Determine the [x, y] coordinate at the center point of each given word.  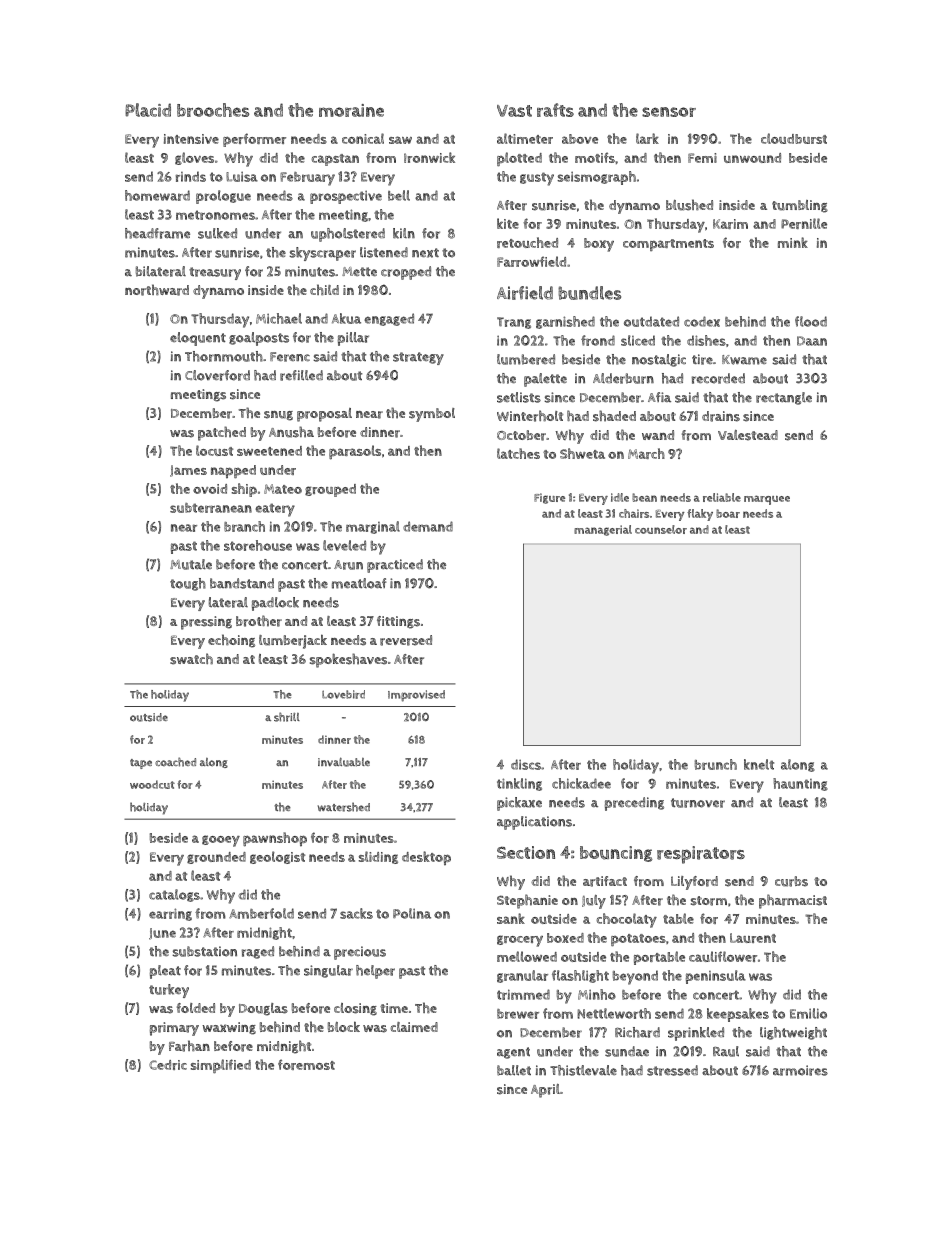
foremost [306, 1064]
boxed [565, 938]
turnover [698, 803]
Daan [812, 341]
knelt [759, 764]
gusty [537, 179]
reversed [406, 640]
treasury [215, 273]
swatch [191, 659]
